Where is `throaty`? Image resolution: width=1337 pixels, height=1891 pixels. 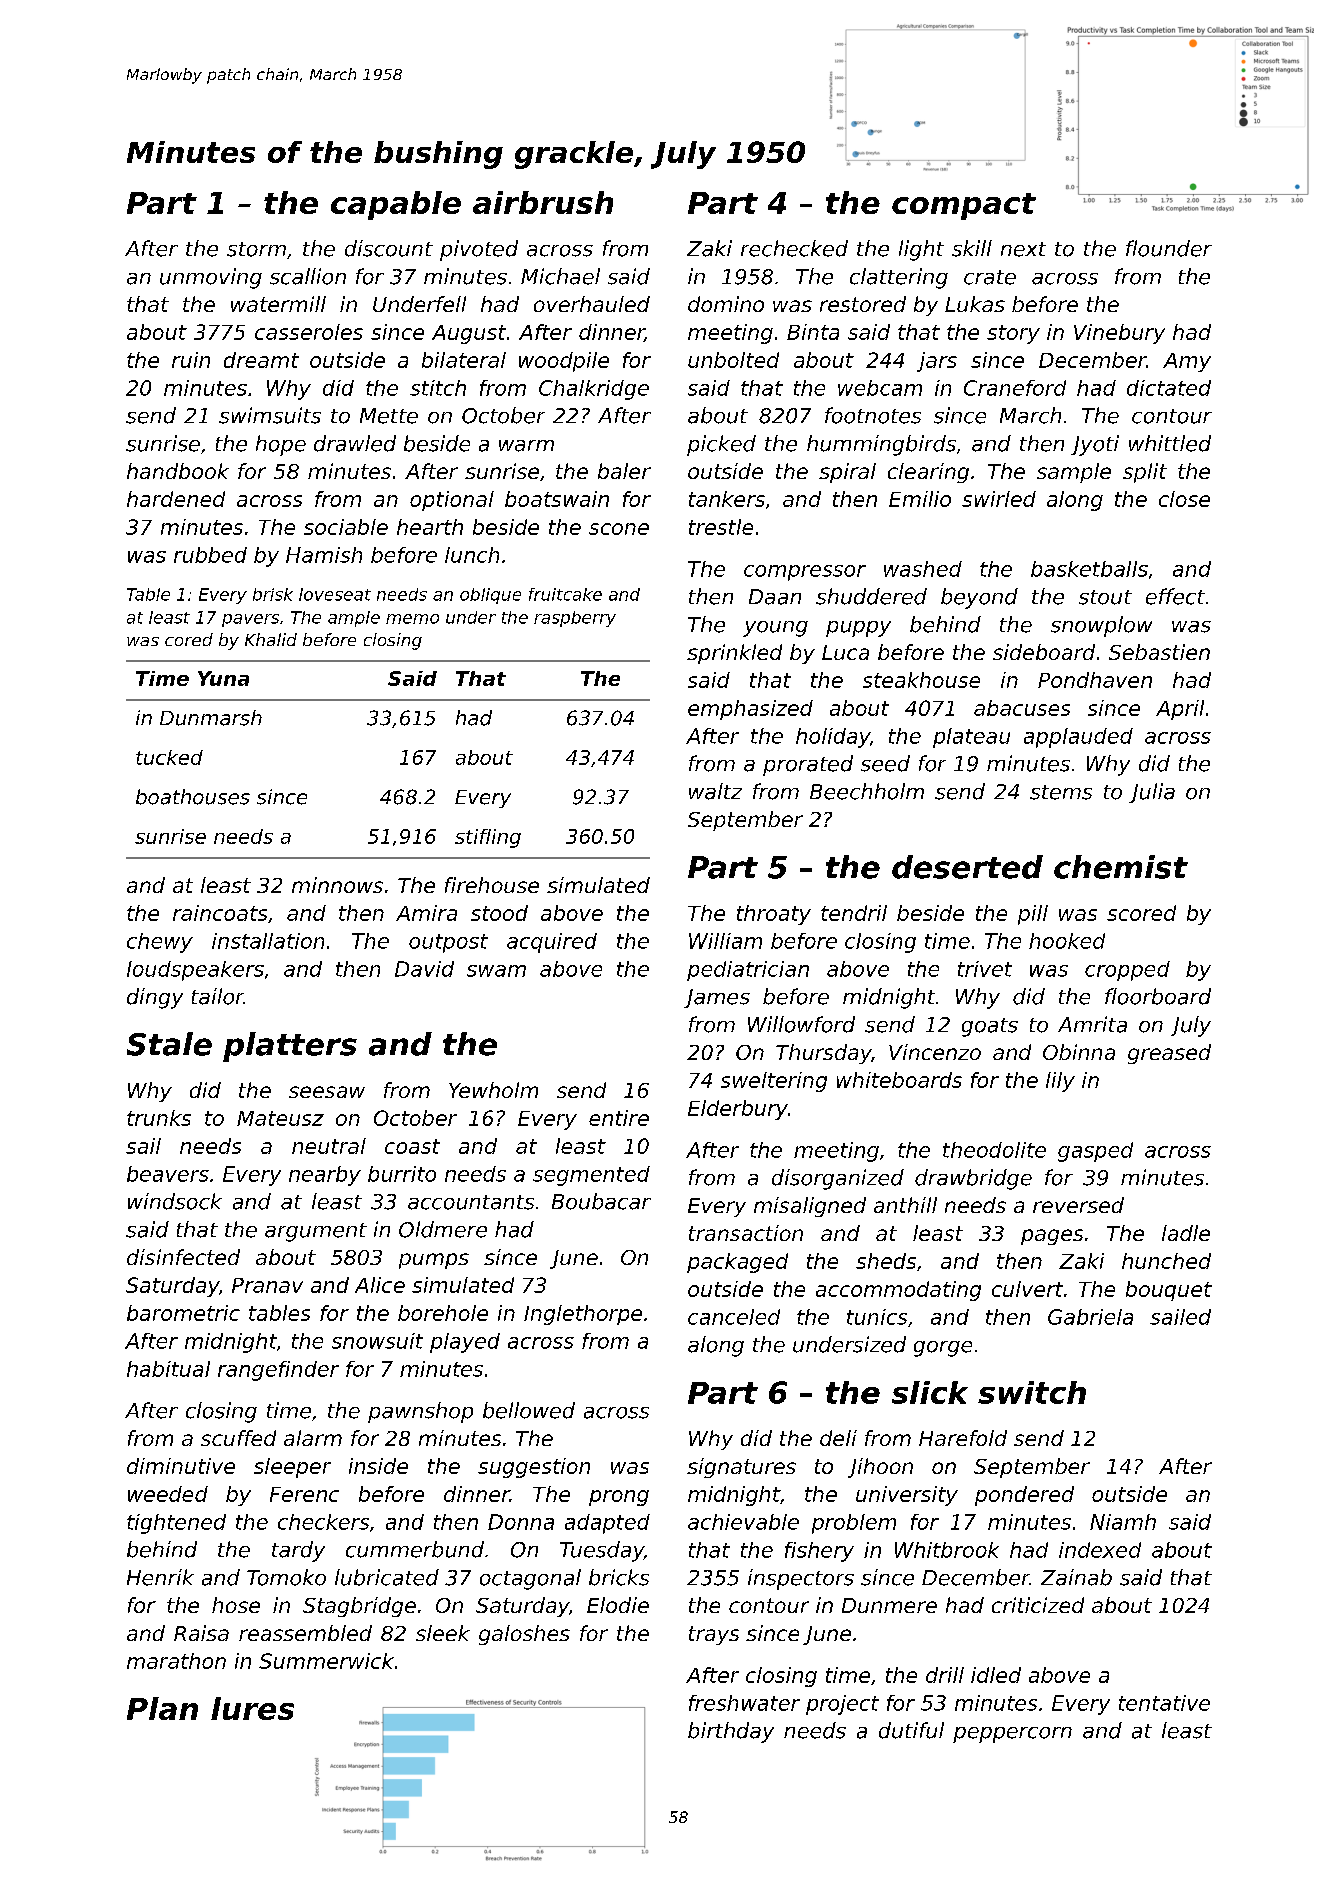 throaty is located at coordinates (774, 915).
